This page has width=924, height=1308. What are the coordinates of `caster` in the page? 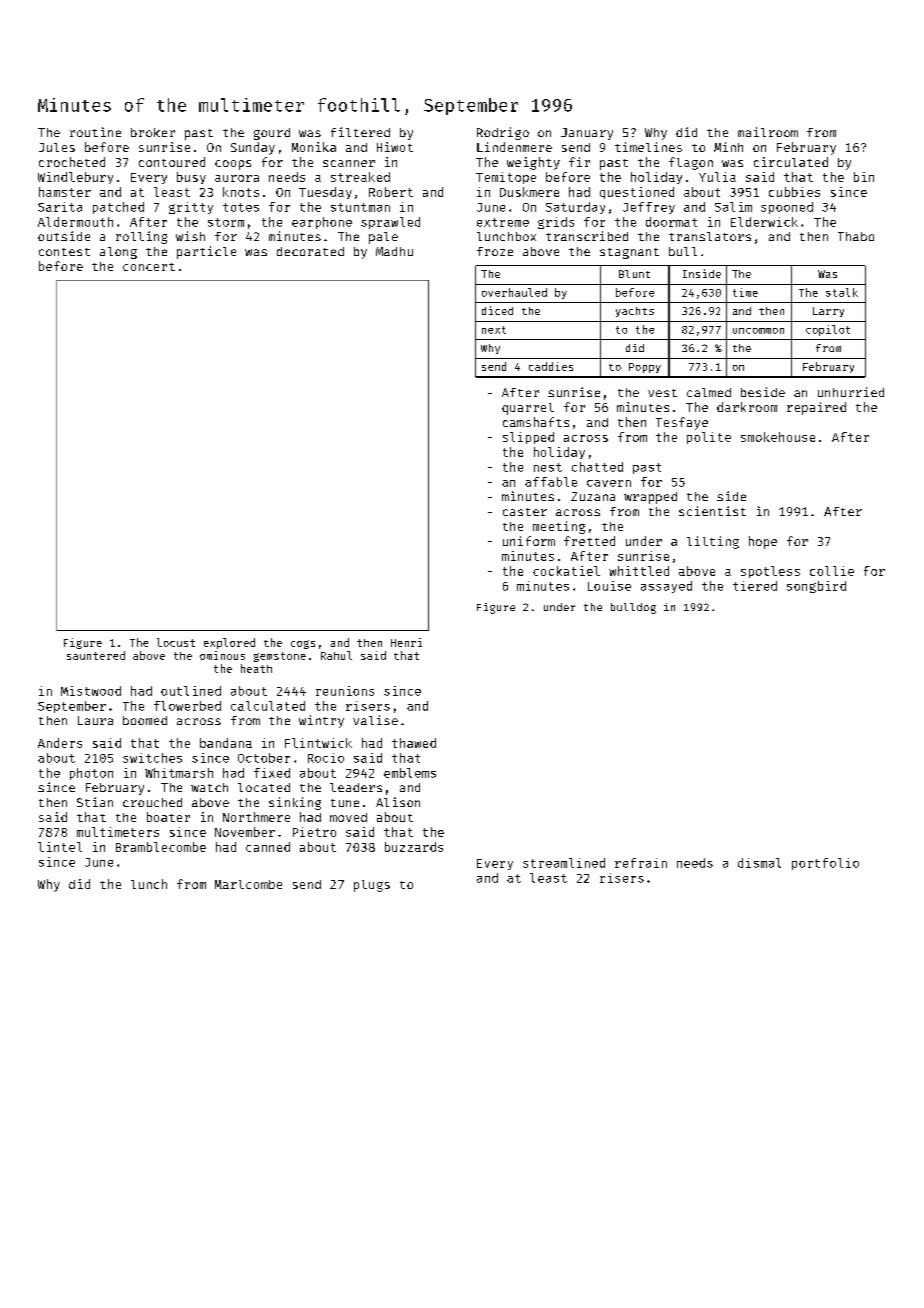 It's located at (525, 512).
